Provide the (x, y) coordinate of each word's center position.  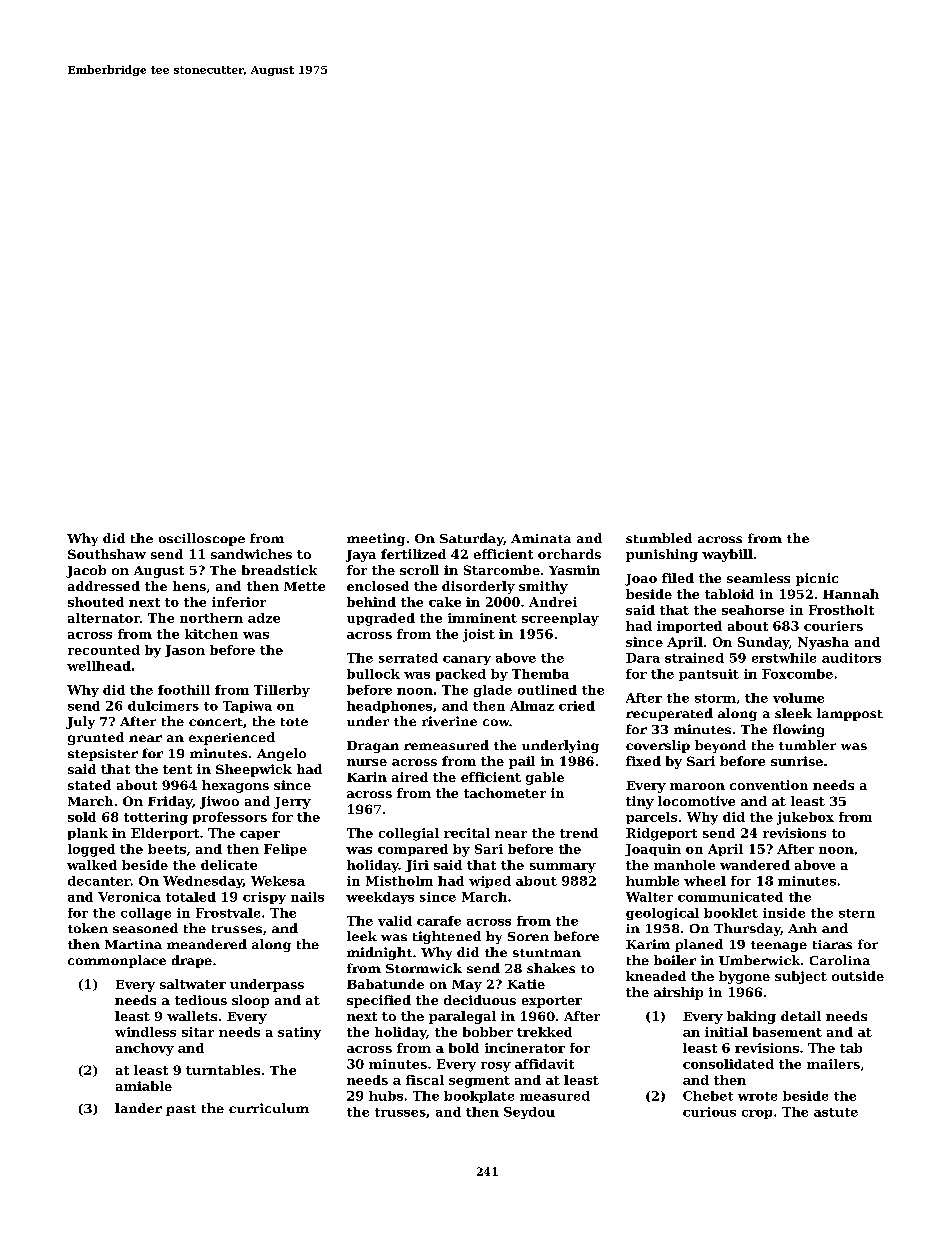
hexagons (235, 786)
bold (464, 1048)
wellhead (99, 666)
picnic (817, 579)
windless (145, 1032)
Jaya (361, 556)
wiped (490, 882)
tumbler (807, 745)
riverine (449, 721)
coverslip (658, 746)
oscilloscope (202, 539)
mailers (833, 1064)
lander (138, 1108)
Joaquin (653, 850)
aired (410, 777)
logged (91, 850)
